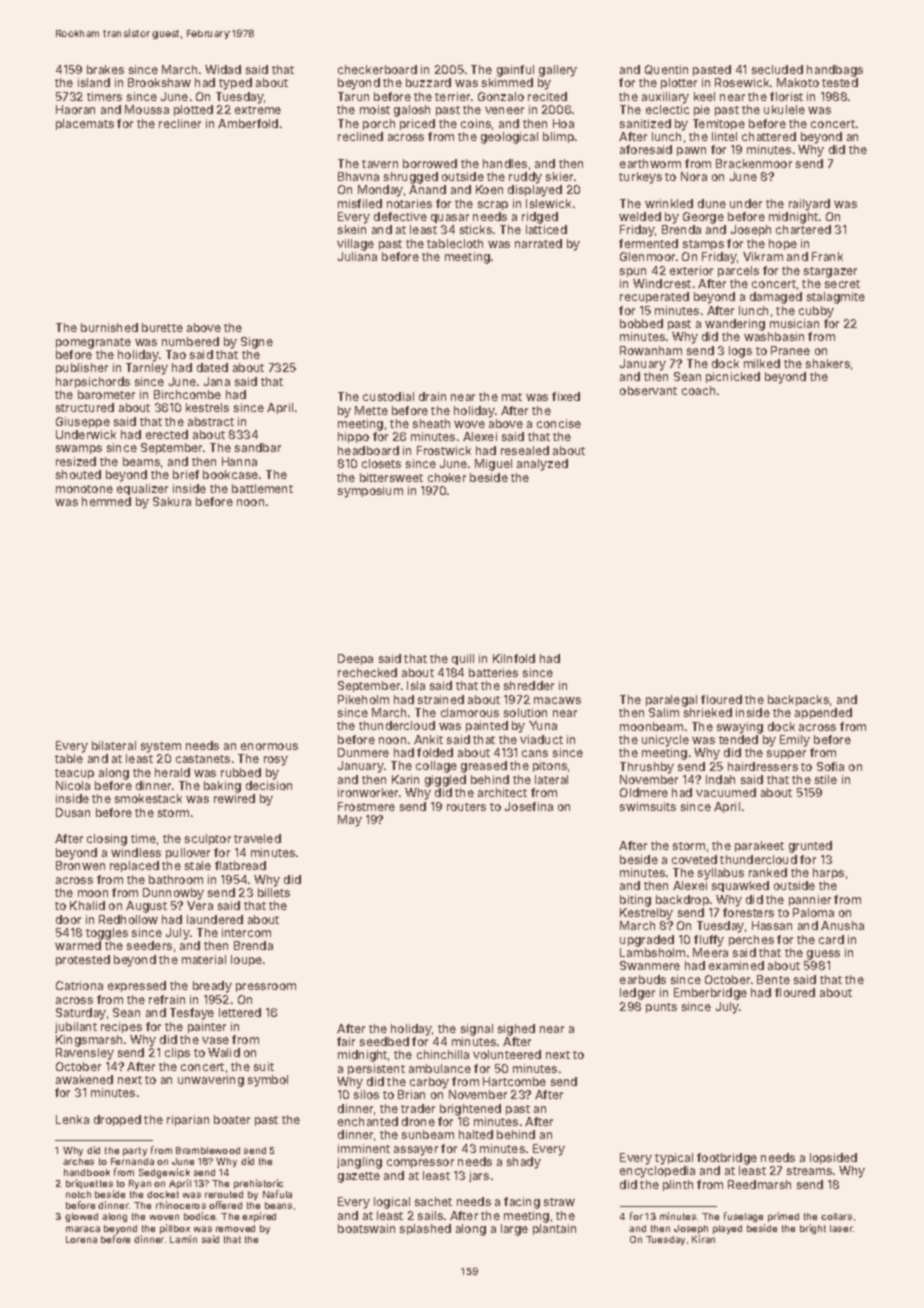 The height and width of the screenshot is (1308, 924). What do you see at coordinates (698, 390) in the screenshot?
I see `coach` at bounding box center [698, 390].
